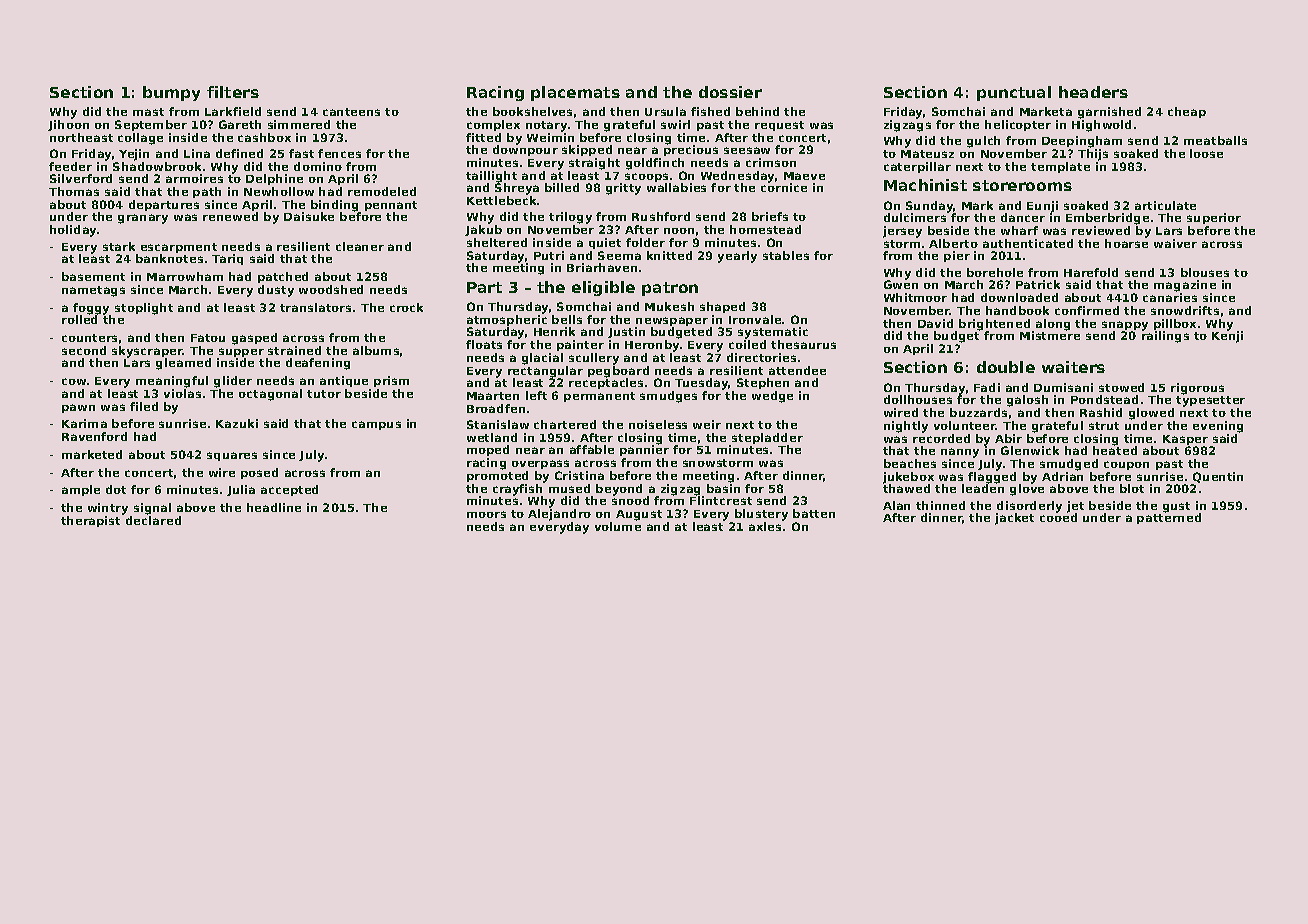  I want to click on cornice, so click(784, 187).
